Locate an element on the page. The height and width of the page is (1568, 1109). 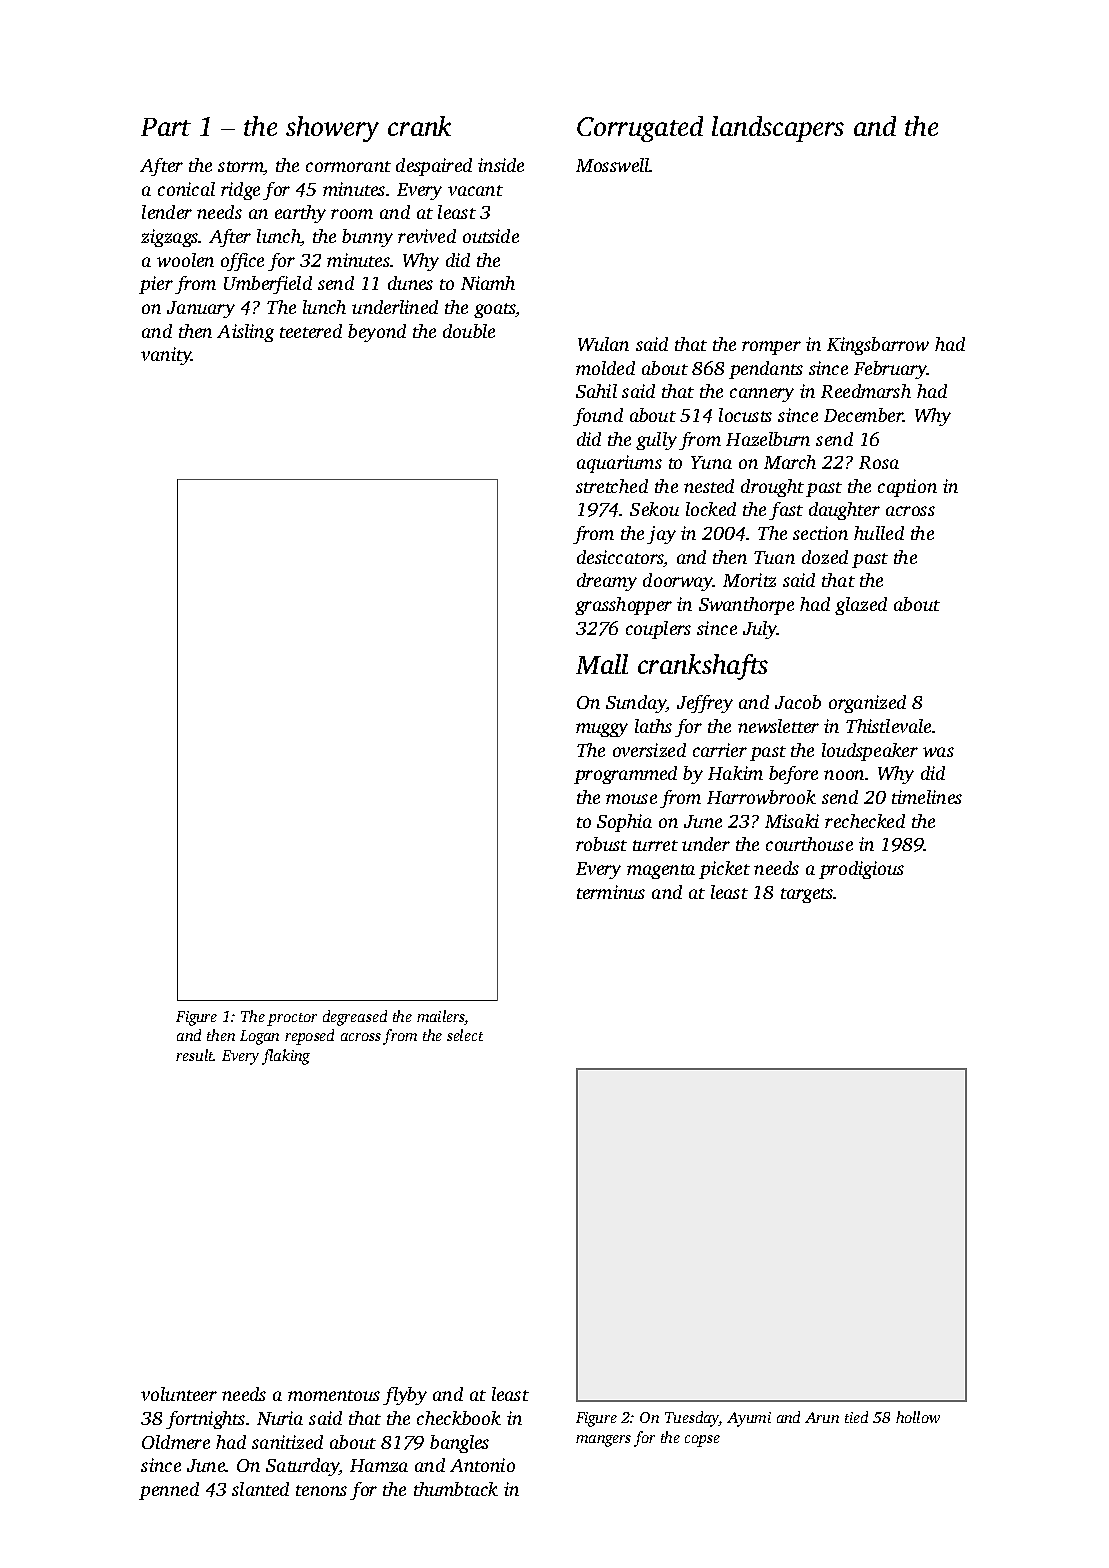
momentous is located at coordinates (334, 1395).
